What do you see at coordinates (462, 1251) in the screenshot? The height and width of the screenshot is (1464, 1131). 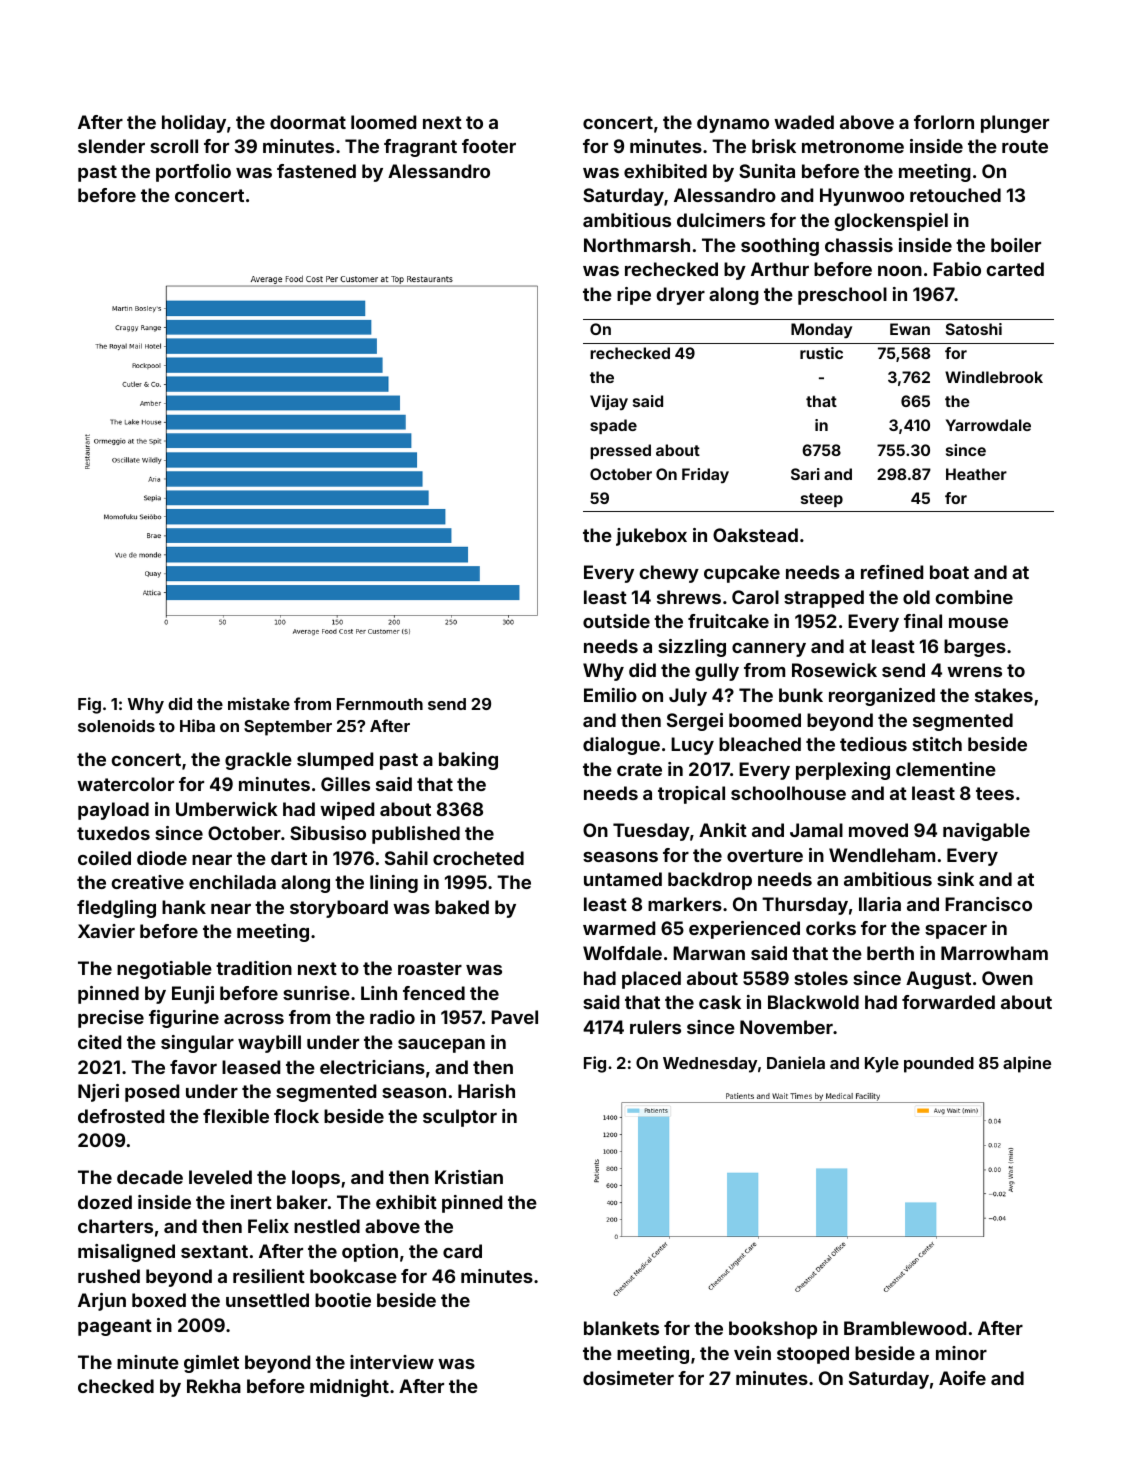 I see `card` at bounding box center [462, 1251].
